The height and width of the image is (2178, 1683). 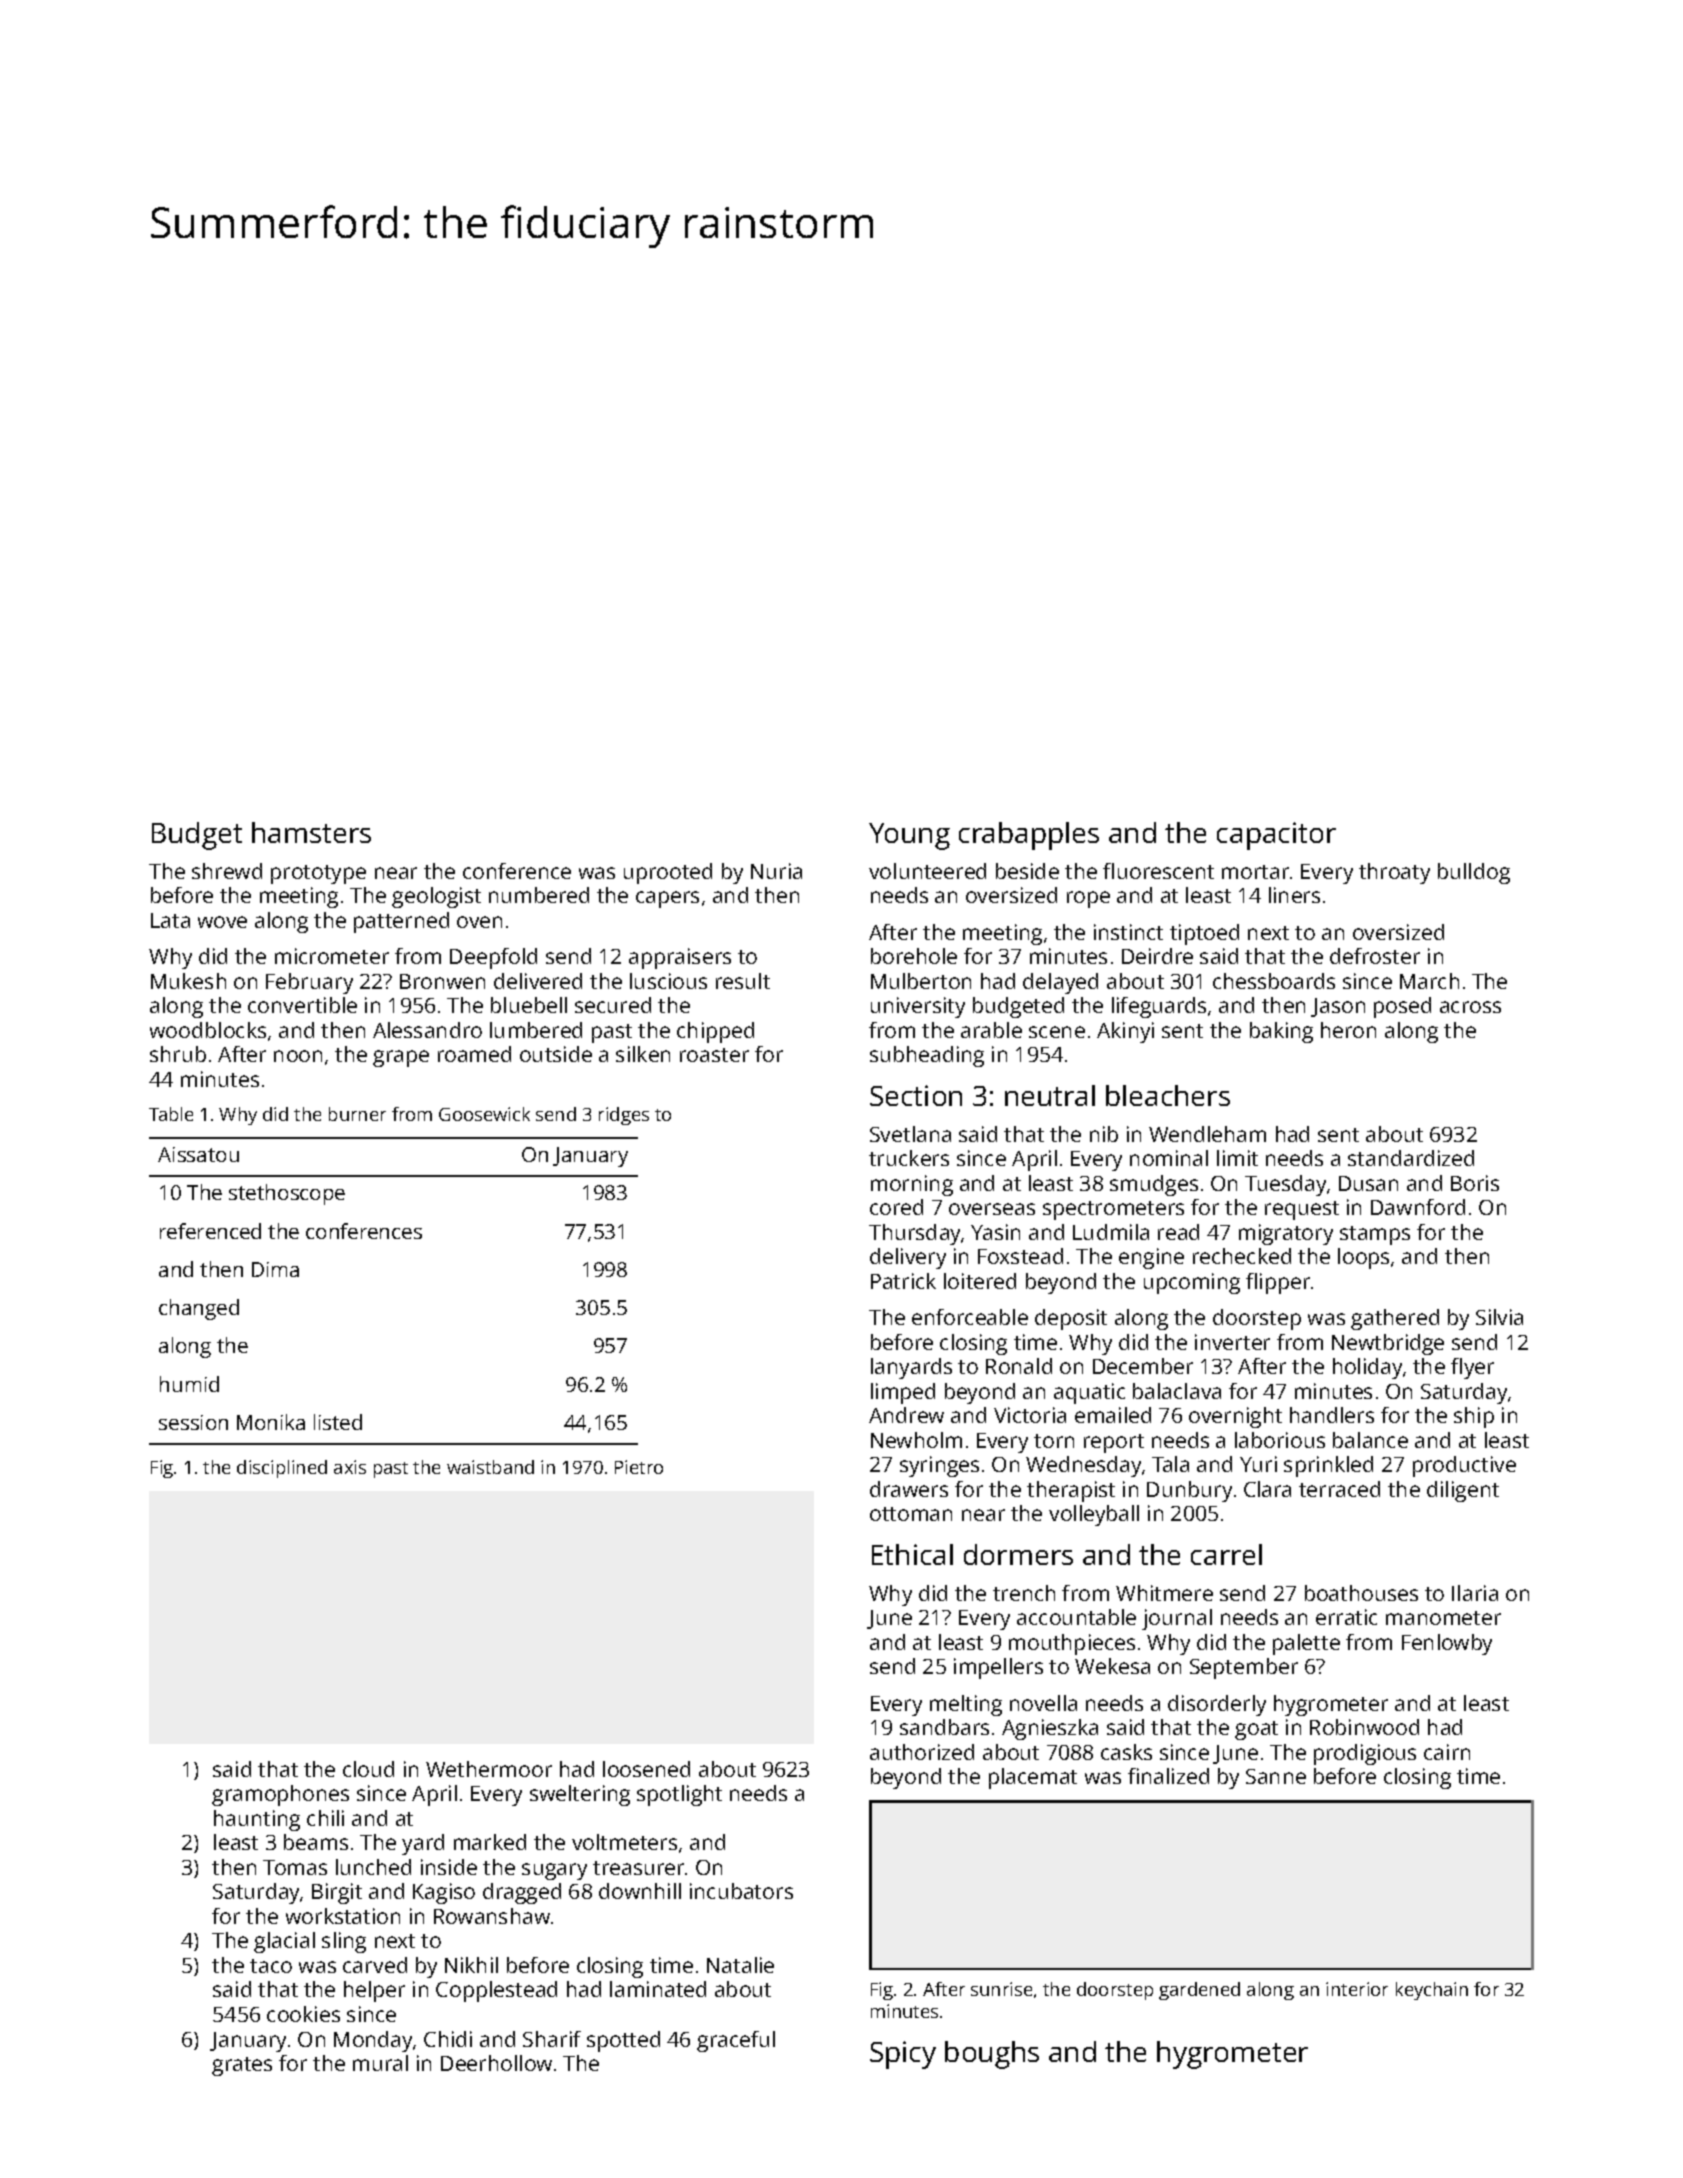 I want to click on March, so click(x=1429, y=981).
